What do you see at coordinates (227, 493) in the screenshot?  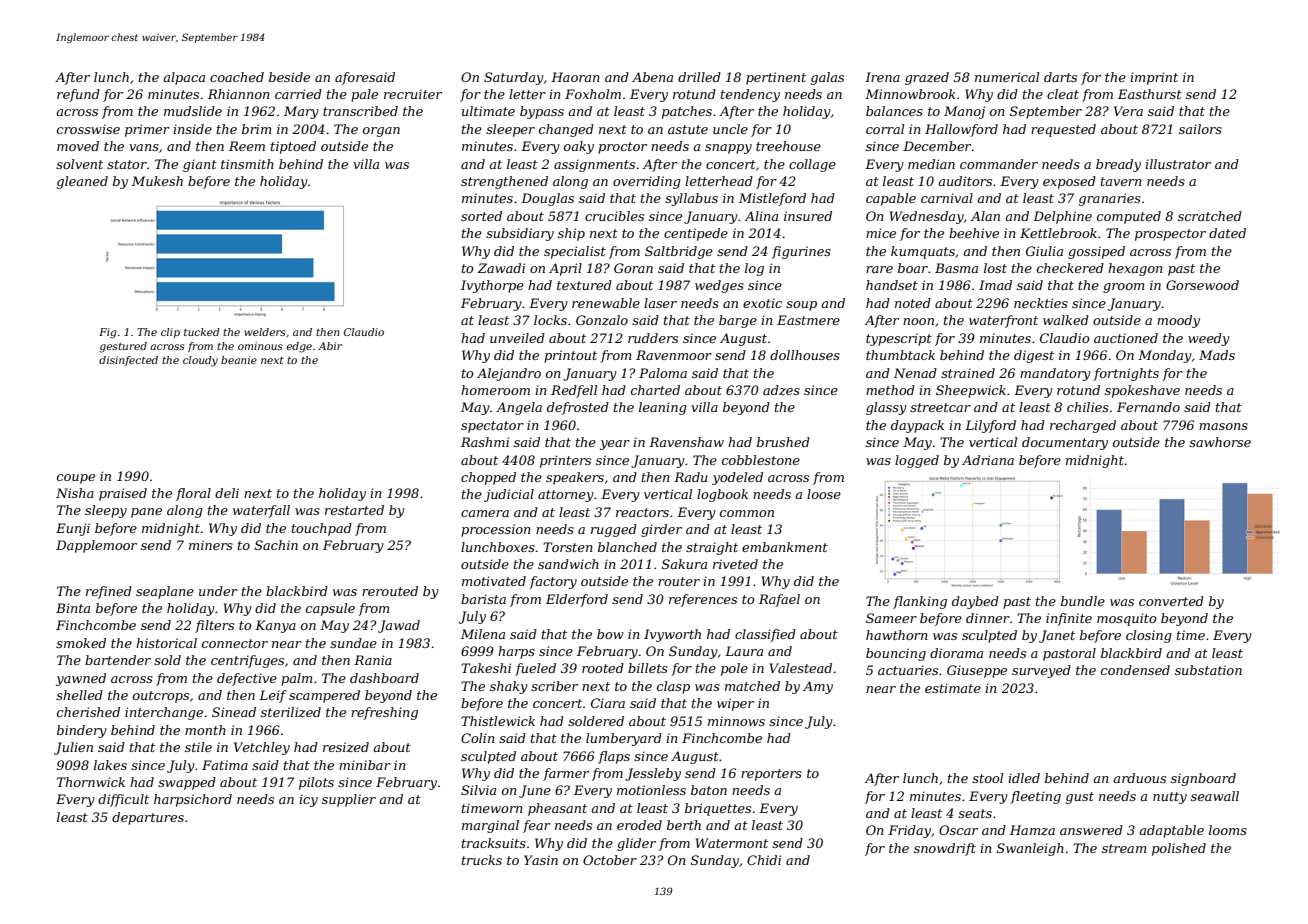 I see `deli` at bounding box center [227, 493].
